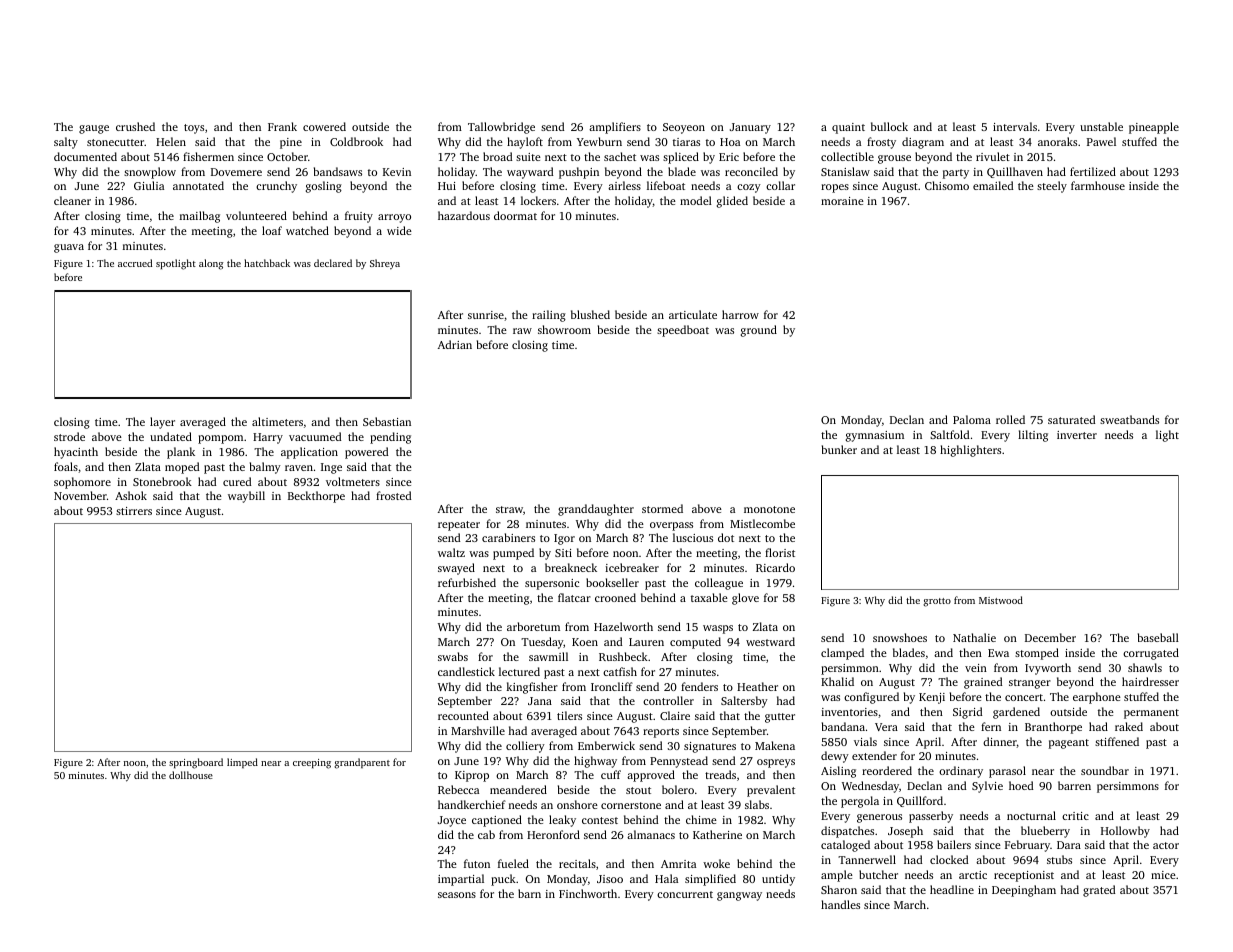 Image resolution: width=1233 pixels, height=952 pixels. I want to click on stirrers, so click(134, 511).
